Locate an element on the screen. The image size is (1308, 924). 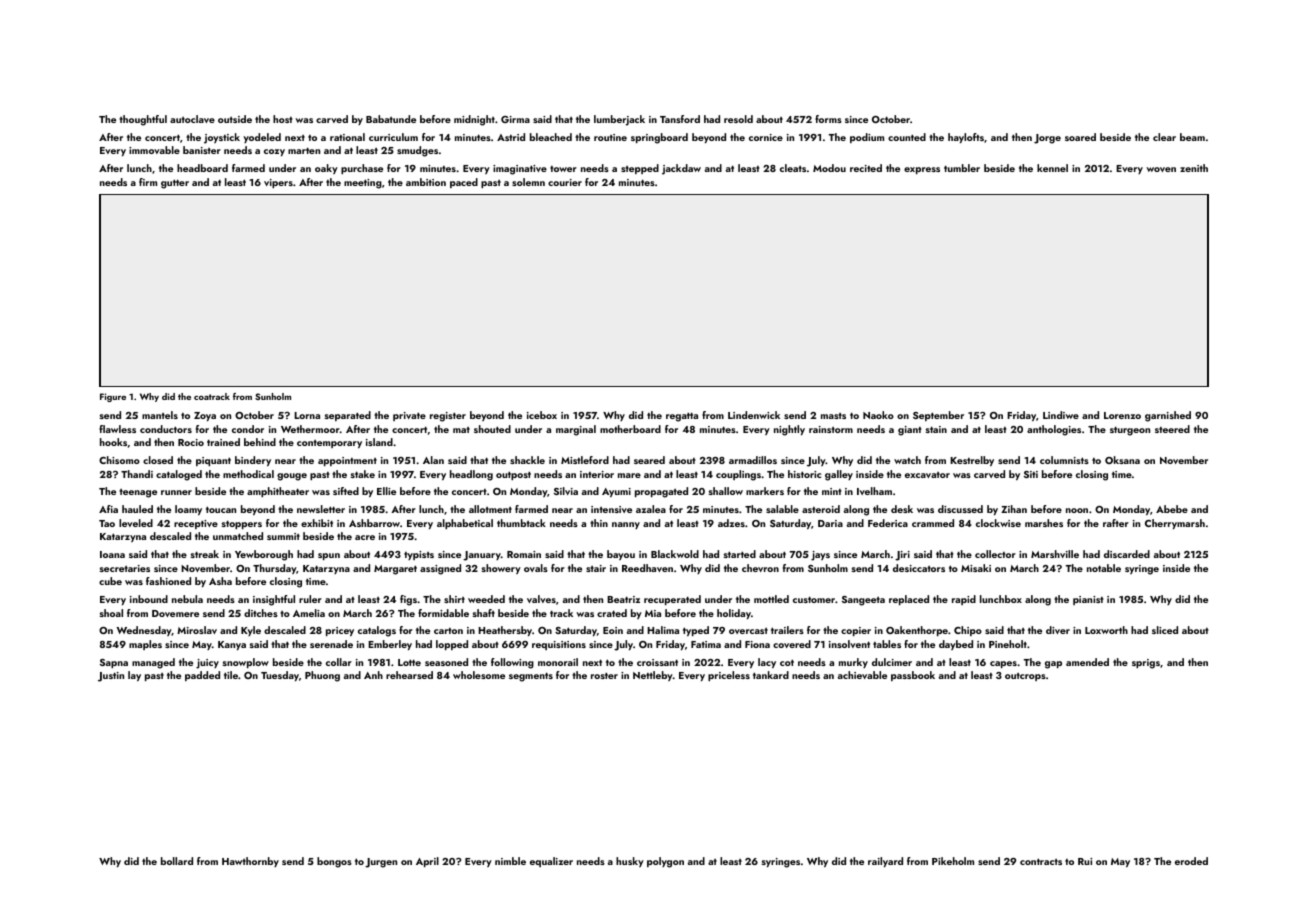
Anh is located at coordinates (373, 675).
